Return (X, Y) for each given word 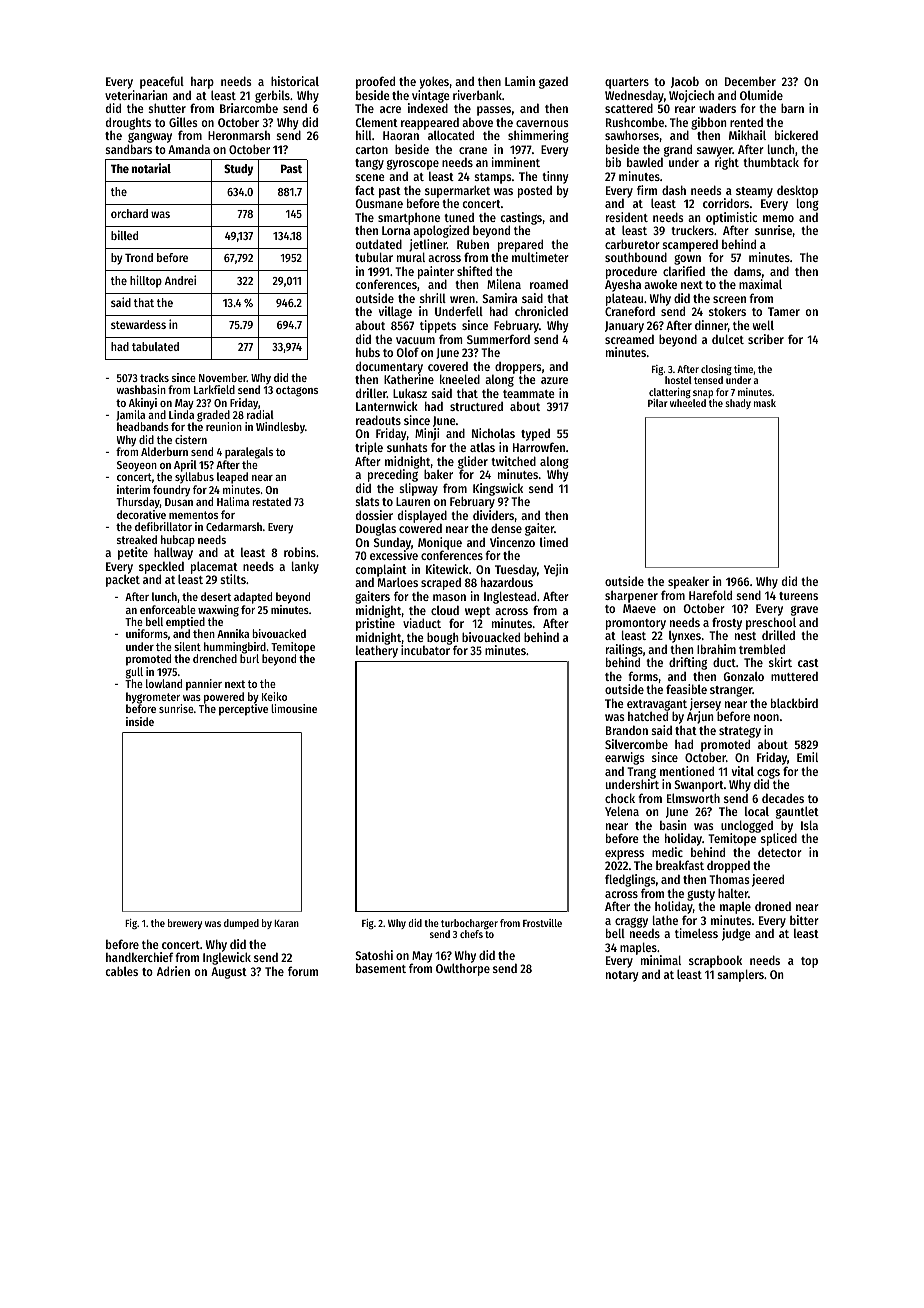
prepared (520, 245)
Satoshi (374, 955)
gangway (150, 138)
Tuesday (516, 571)
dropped (728, 866)
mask (765, 403)
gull (134, 673)
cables (121, 971)
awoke (660, 284)
